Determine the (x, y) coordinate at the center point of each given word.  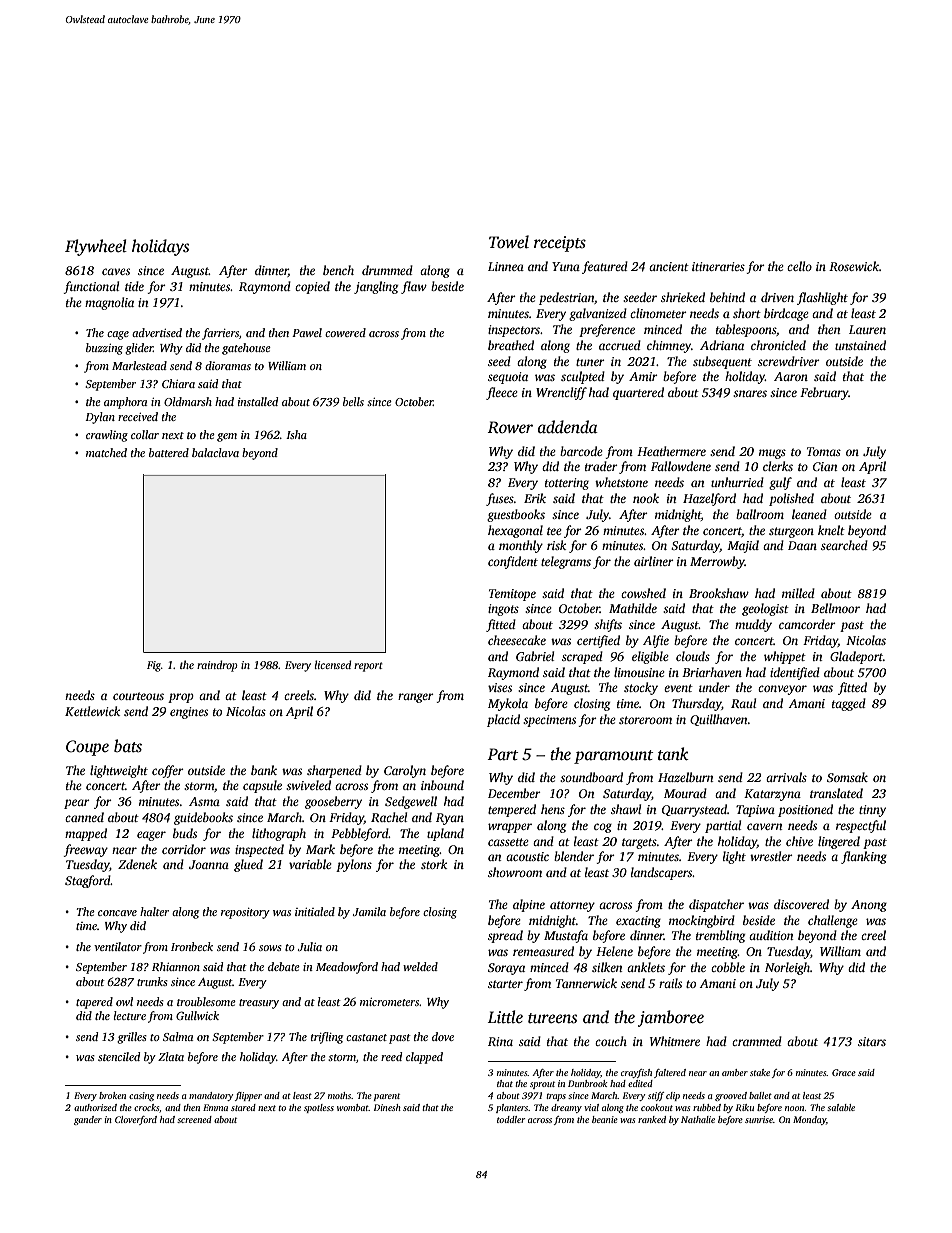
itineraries (718, 266)
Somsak (847, 777)
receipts (560, 244)
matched (106, 452)
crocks (147, 1108)
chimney (669, 346)
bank (264, 770)
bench (338, 270)
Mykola (508, 704)
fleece (502, 393)
